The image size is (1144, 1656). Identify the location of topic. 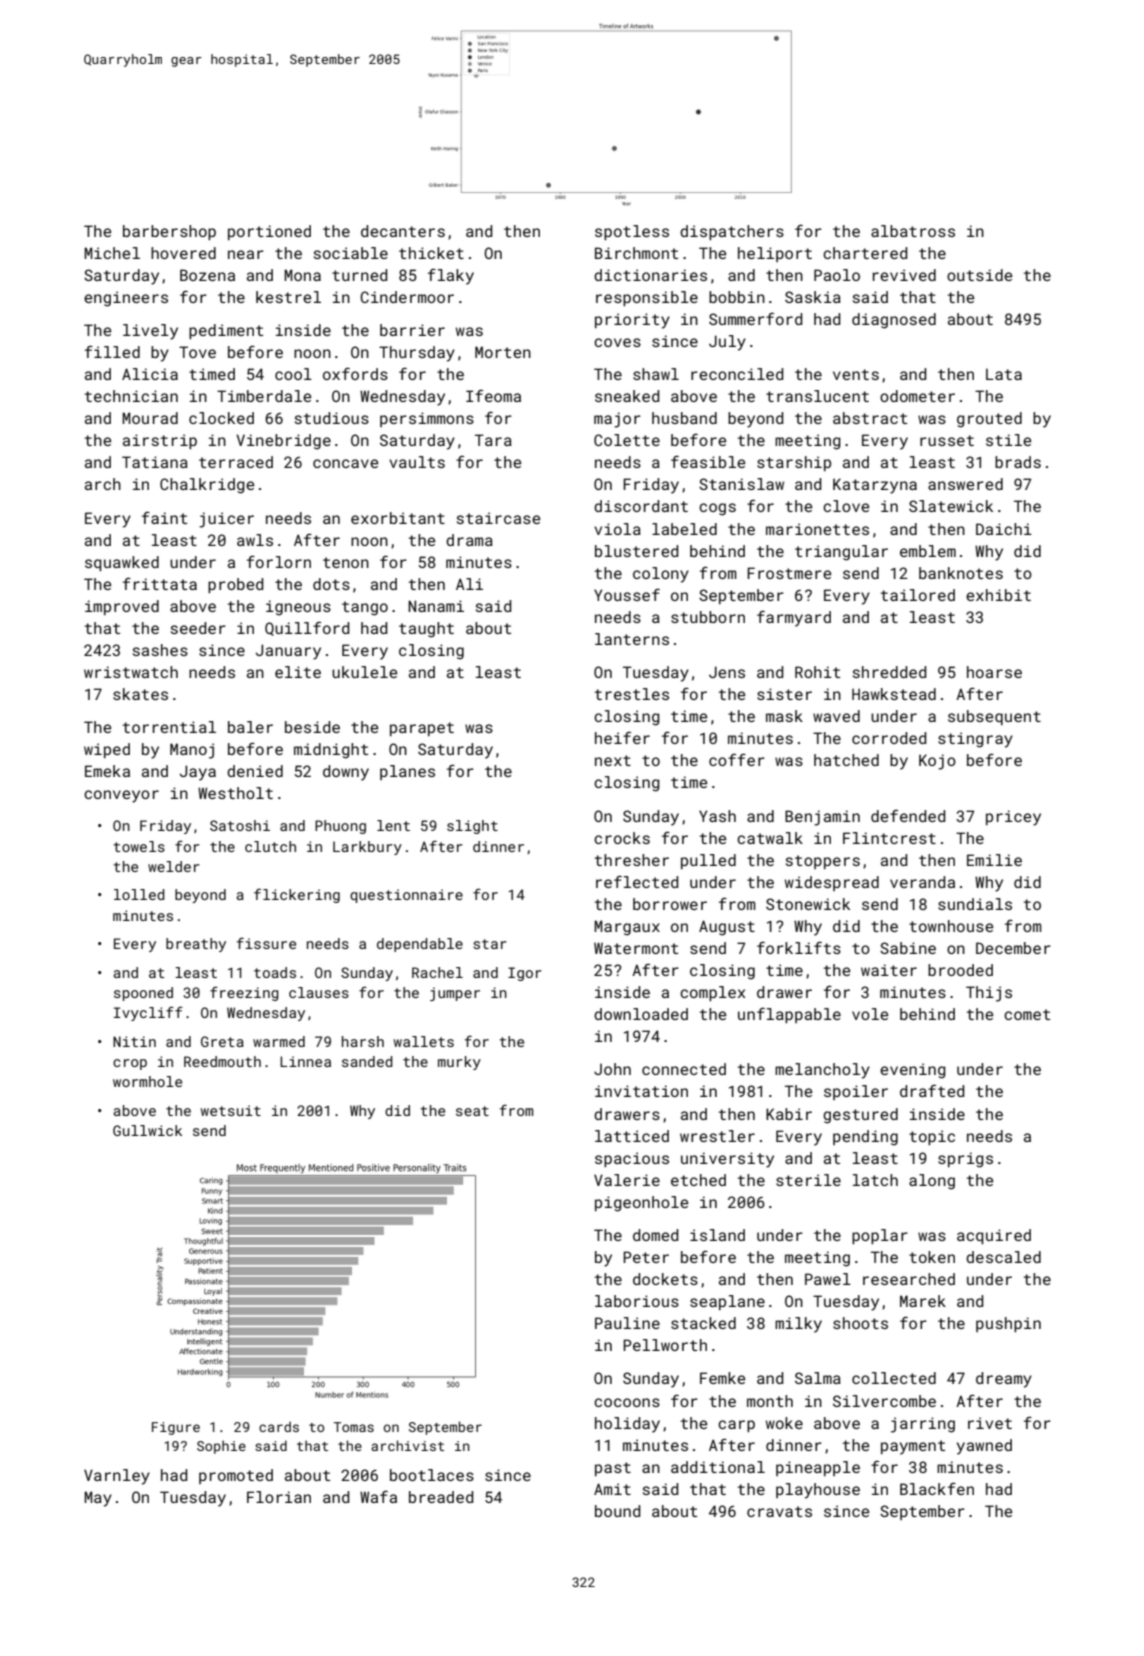
(932, 1137).
